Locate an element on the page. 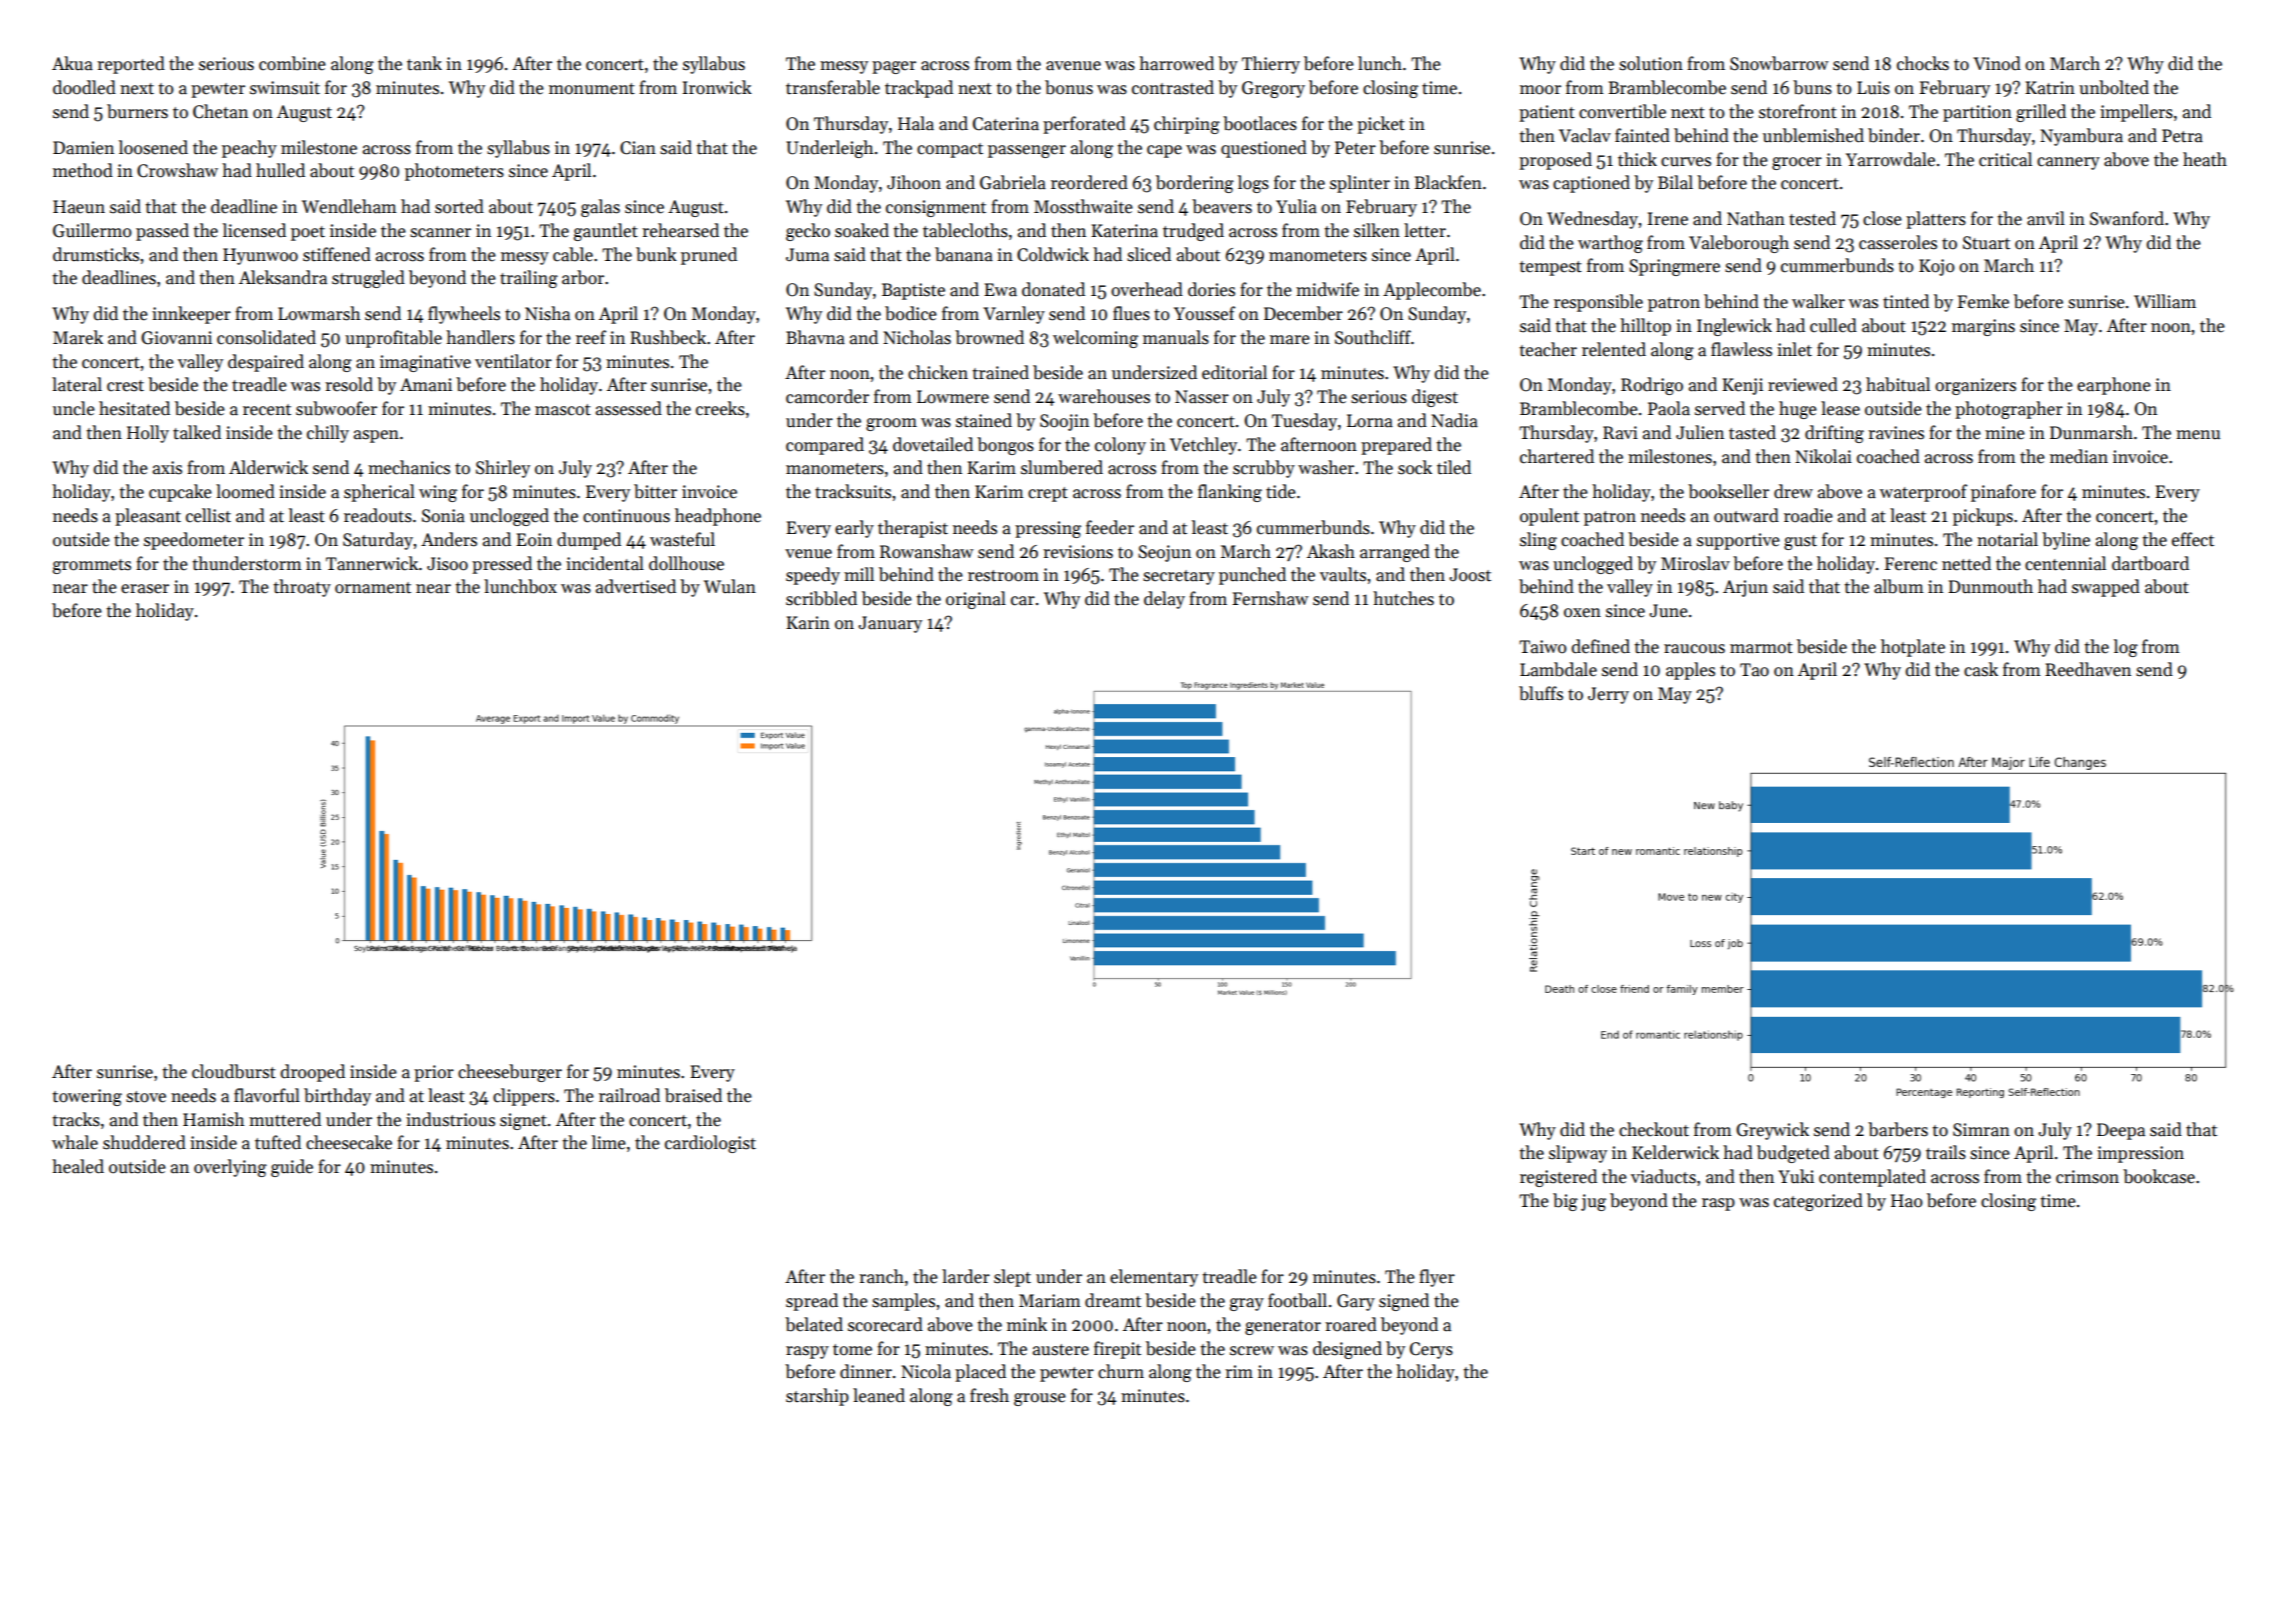 This page has width=2282, height=1614. braised is located at coordinates (693, 1095).
